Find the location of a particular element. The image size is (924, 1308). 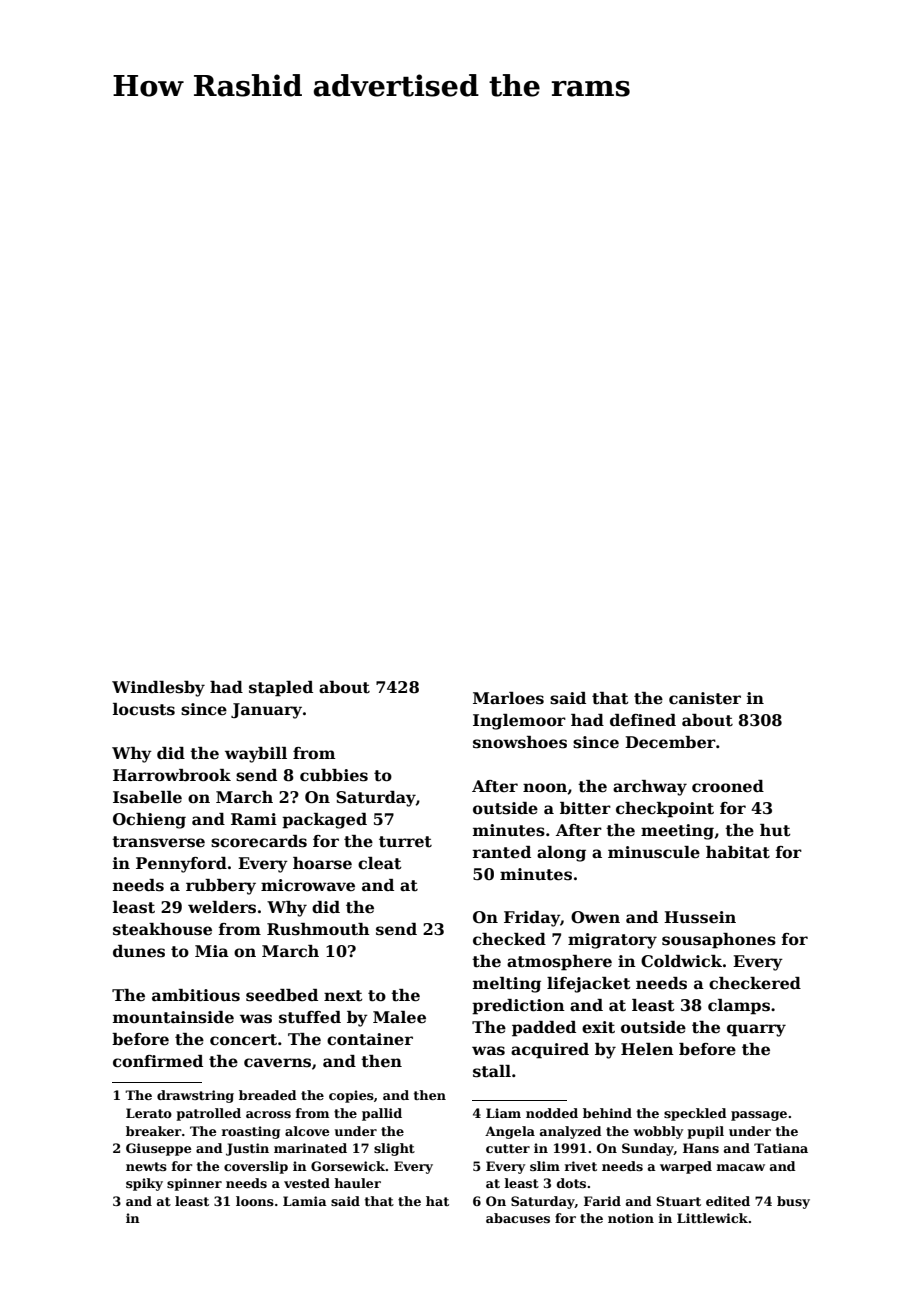

December is located at coordinates (670, 742).
